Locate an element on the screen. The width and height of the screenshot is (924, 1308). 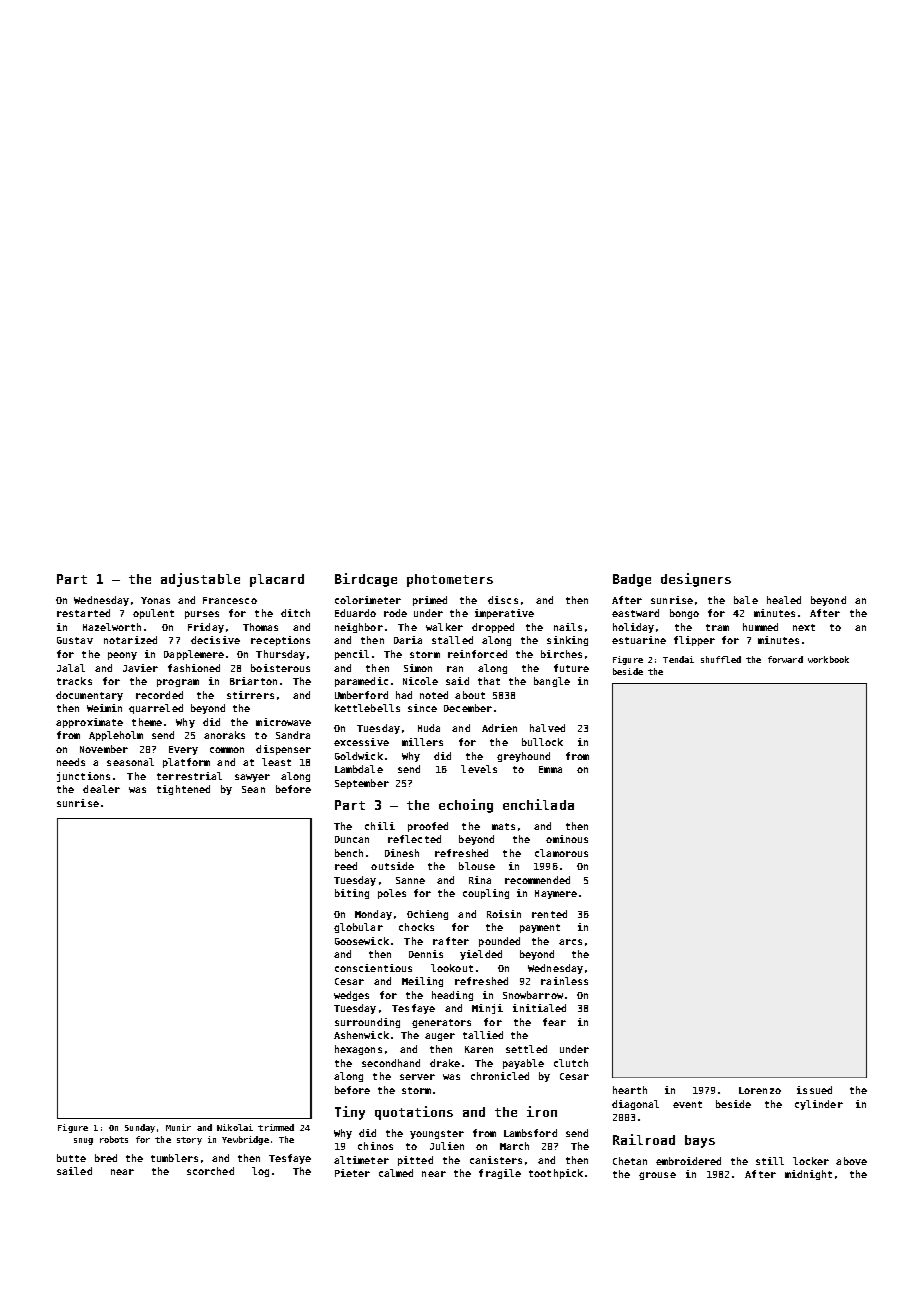
log is located at coordinates (260, 1172).
